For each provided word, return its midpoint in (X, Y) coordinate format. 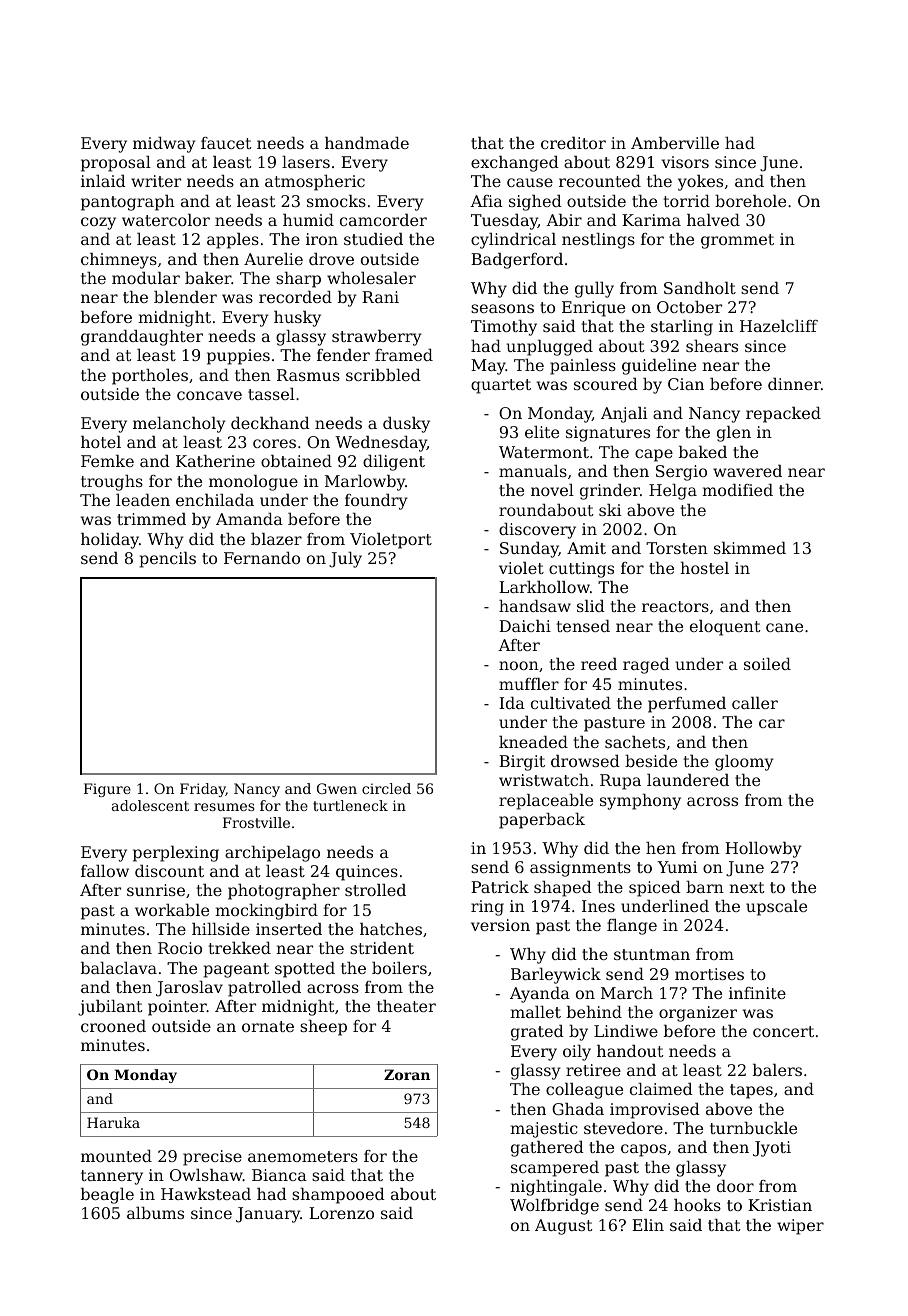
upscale (776, 908)
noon (519, 665)
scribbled (383, 375)
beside (651, 761)
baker (208, 278)
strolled (375, 890)
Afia (486, 201)
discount (169, 871)
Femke (107, 461)
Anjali (624, 415)
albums (155, 1213)
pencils (167, 560)
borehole (750, 201)
